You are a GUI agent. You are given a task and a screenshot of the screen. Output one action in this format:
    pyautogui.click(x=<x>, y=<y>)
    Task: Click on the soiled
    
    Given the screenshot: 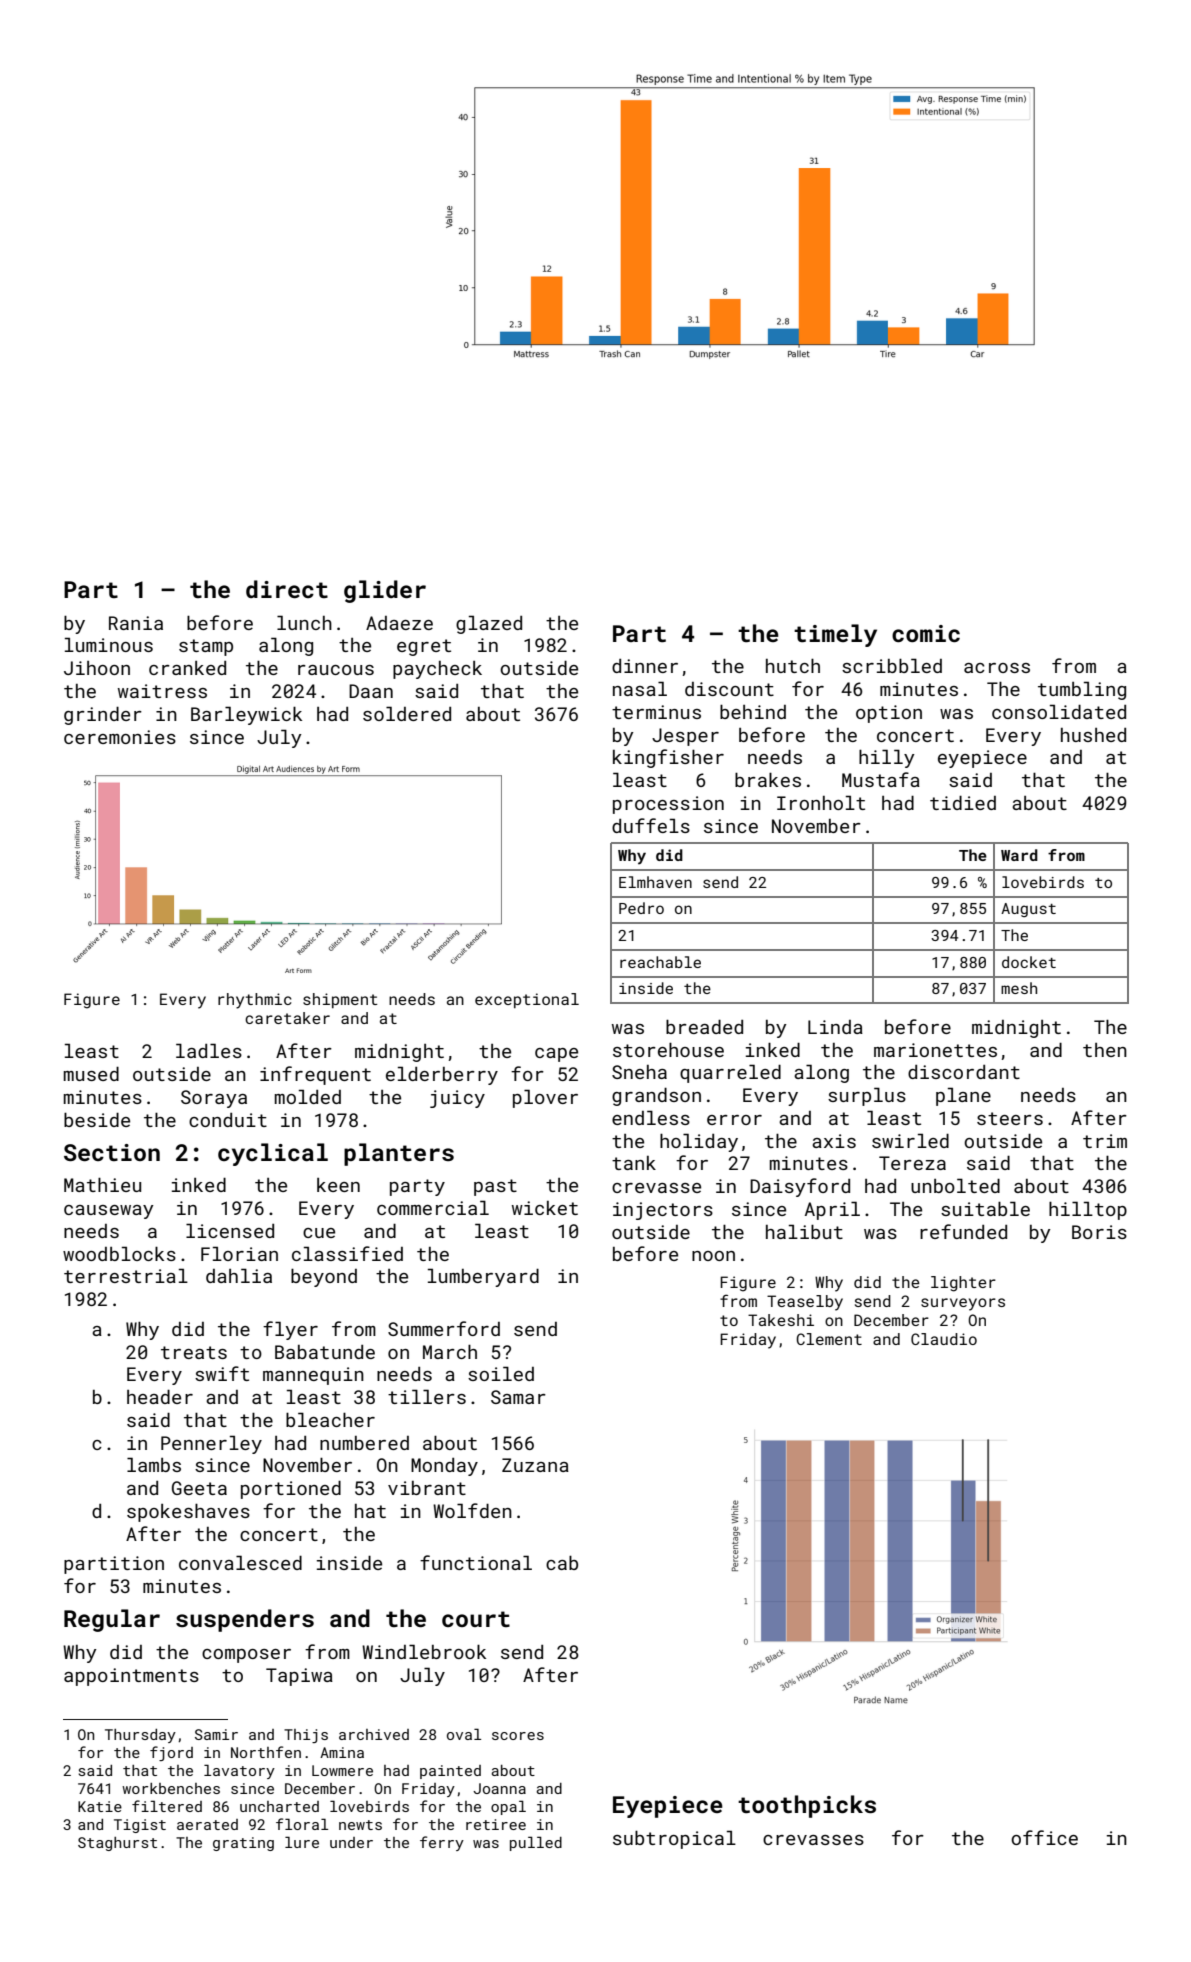 What is the action you would take?
    pyautogui.click(x=501, y=1373)
